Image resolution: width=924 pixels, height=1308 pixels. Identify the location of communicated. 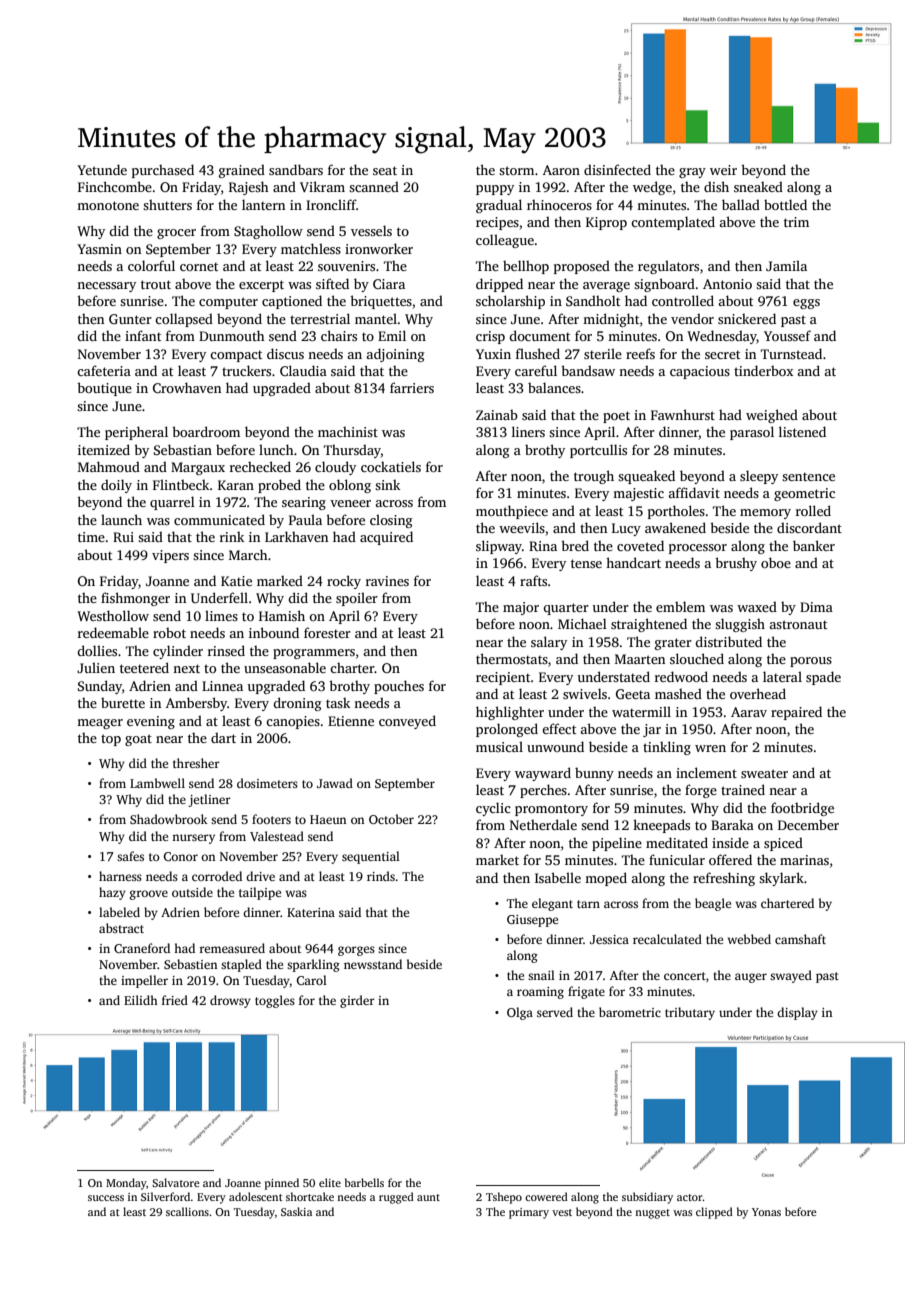
(219, 519).
